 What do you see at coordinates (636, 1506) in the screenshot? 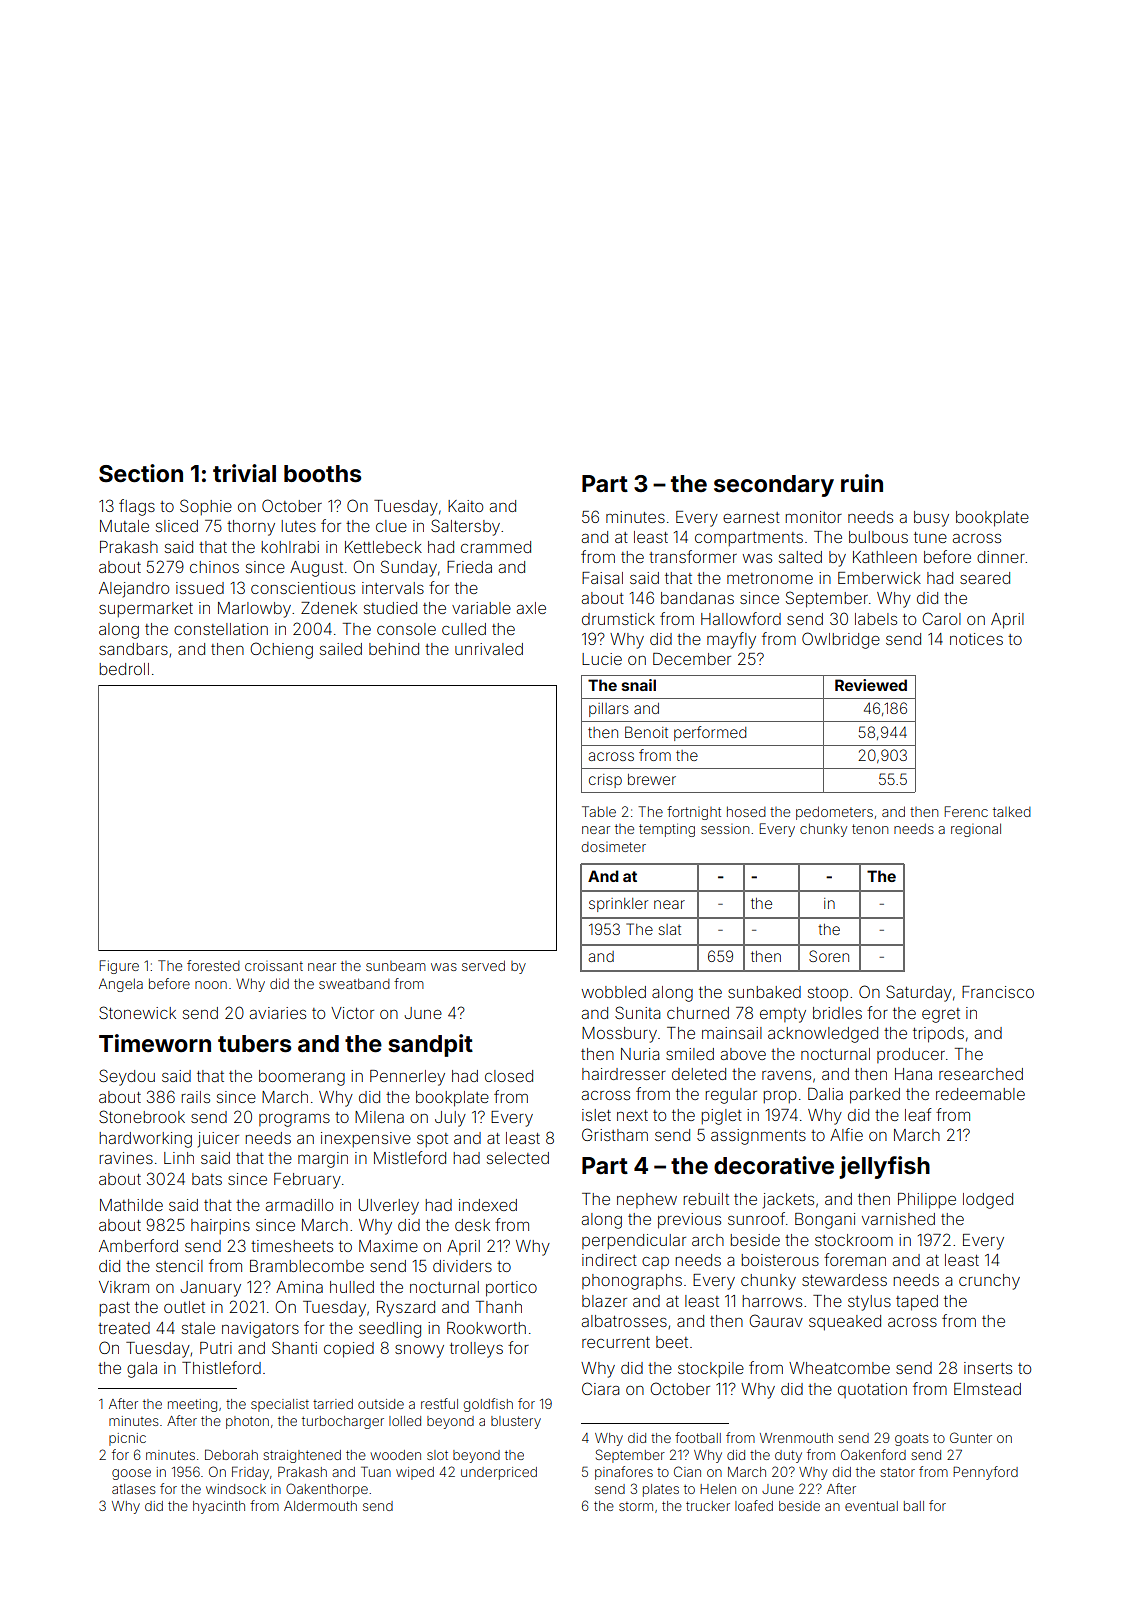
I see `storm` at bounding box center [636, 1506].
